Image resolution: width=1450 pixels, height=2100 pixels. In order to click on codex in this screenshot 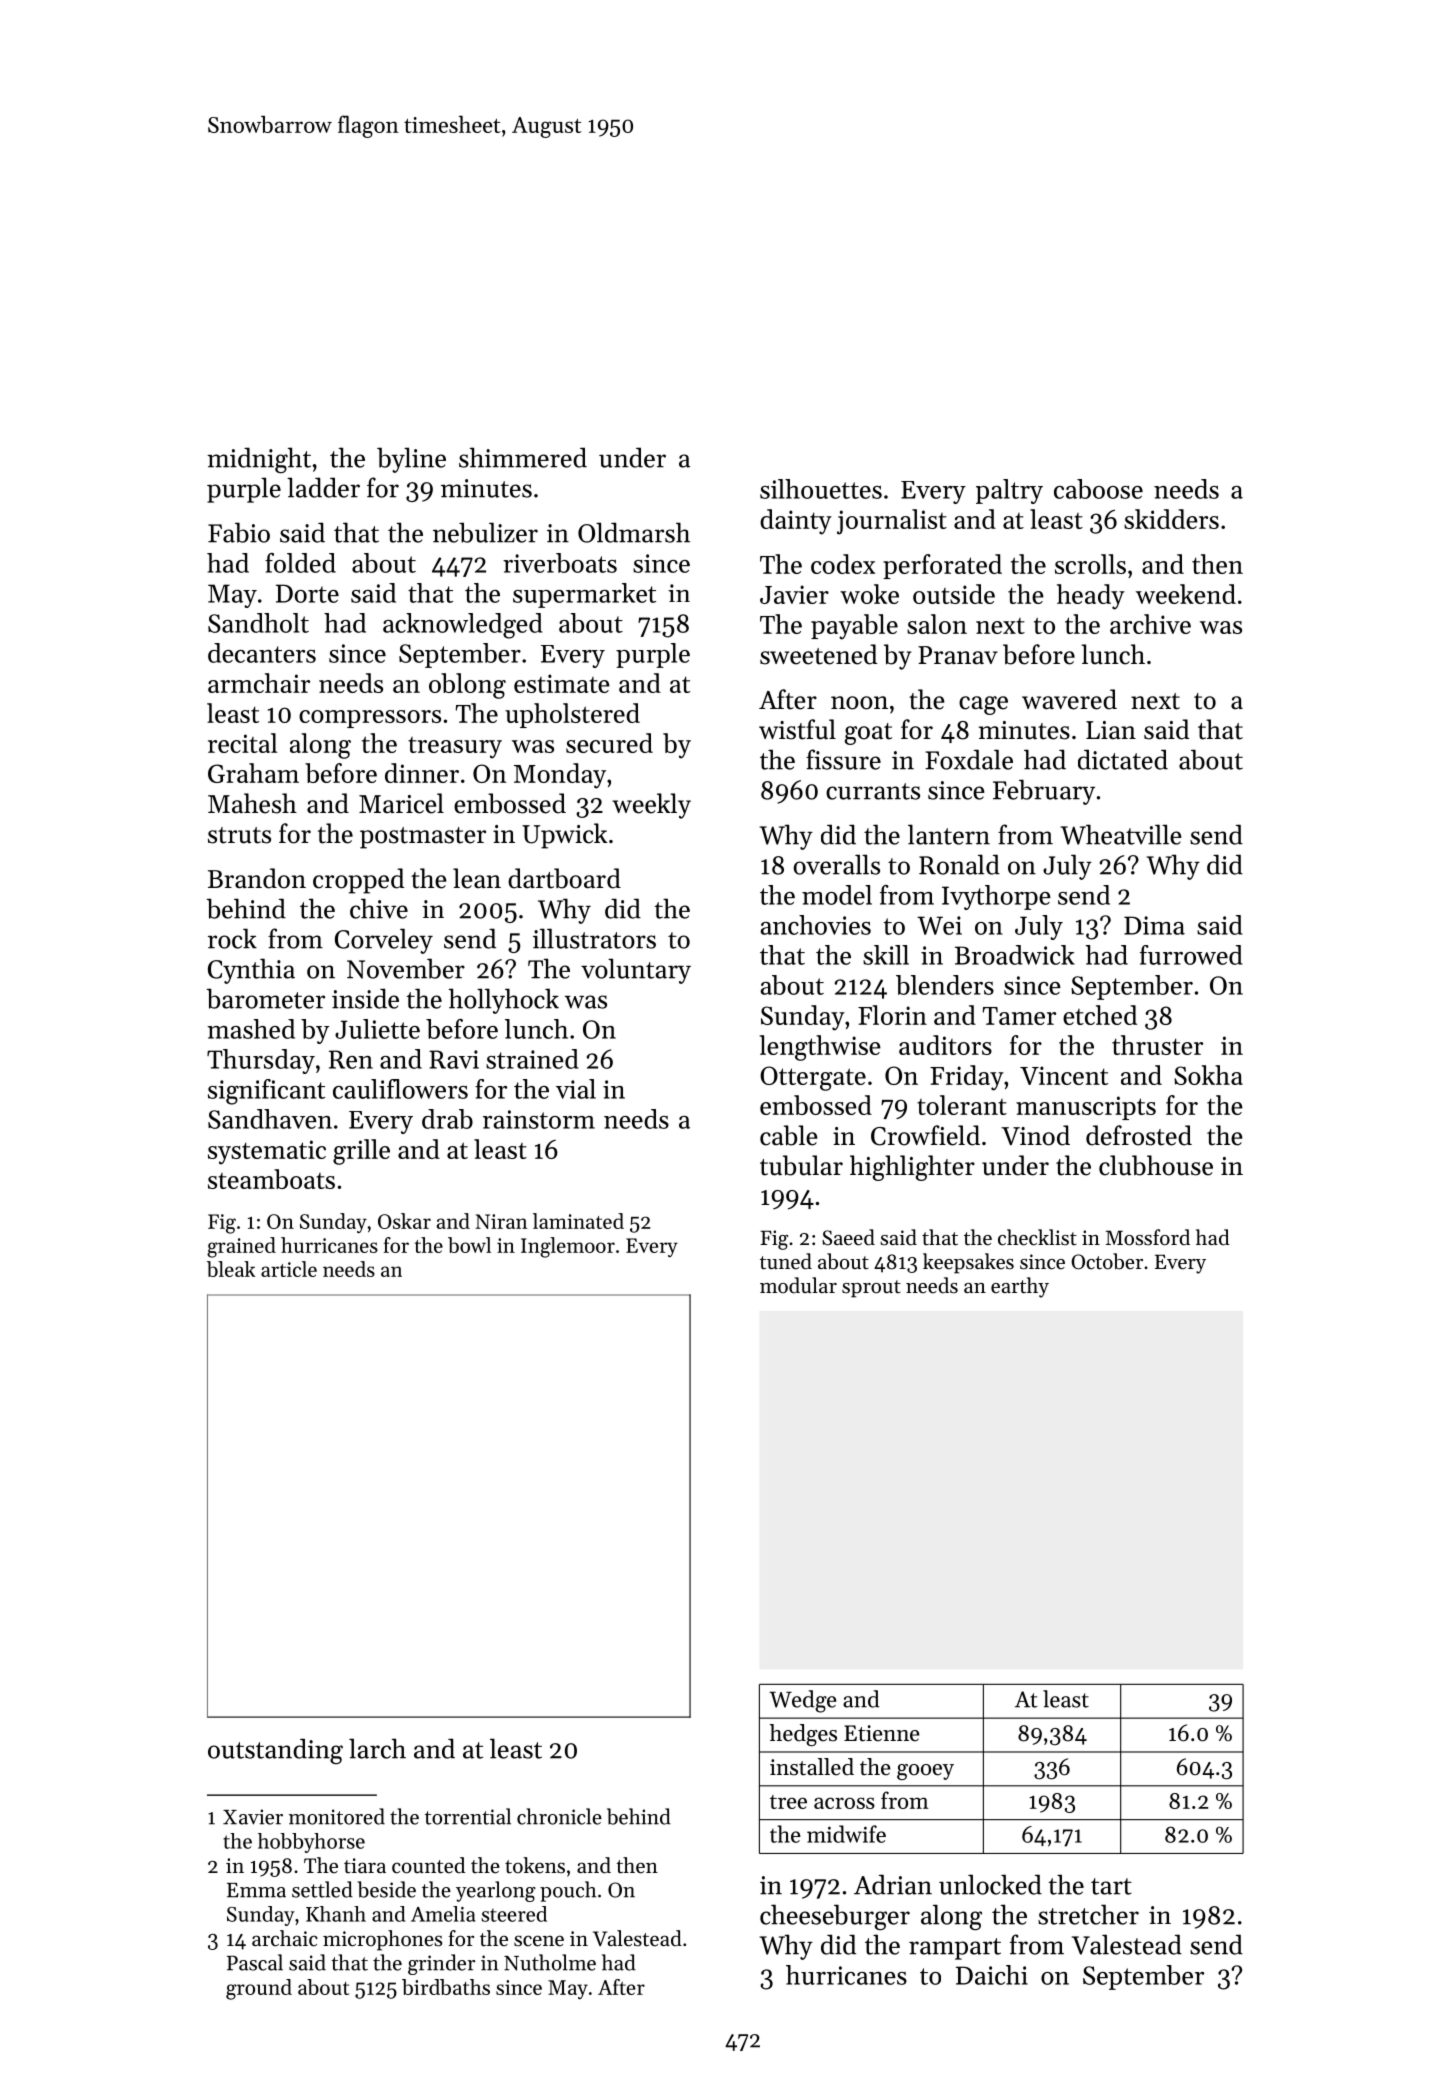, I will do `click(843, 564)`.
